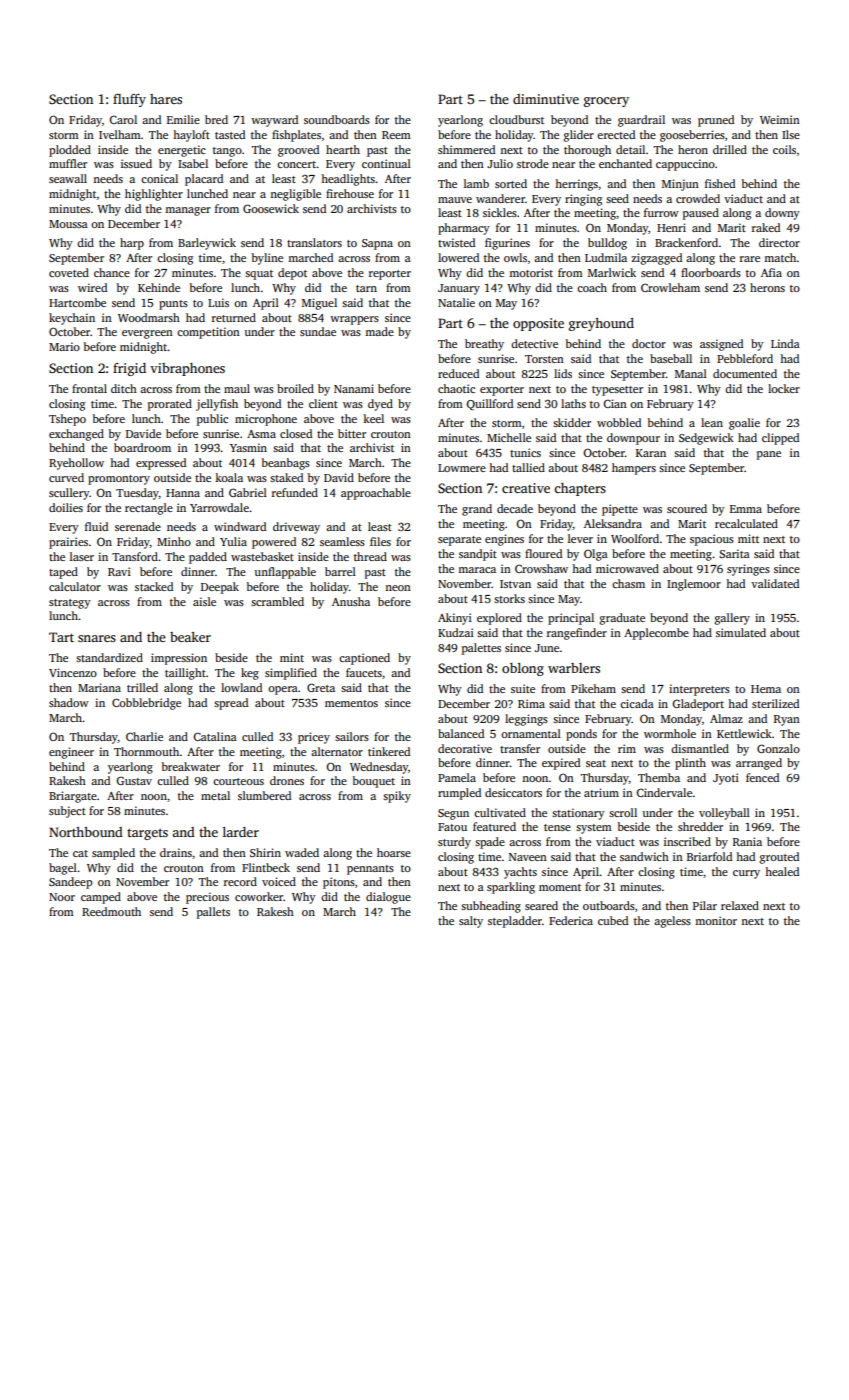  I want to click on floorboards, so click(711, 272).
